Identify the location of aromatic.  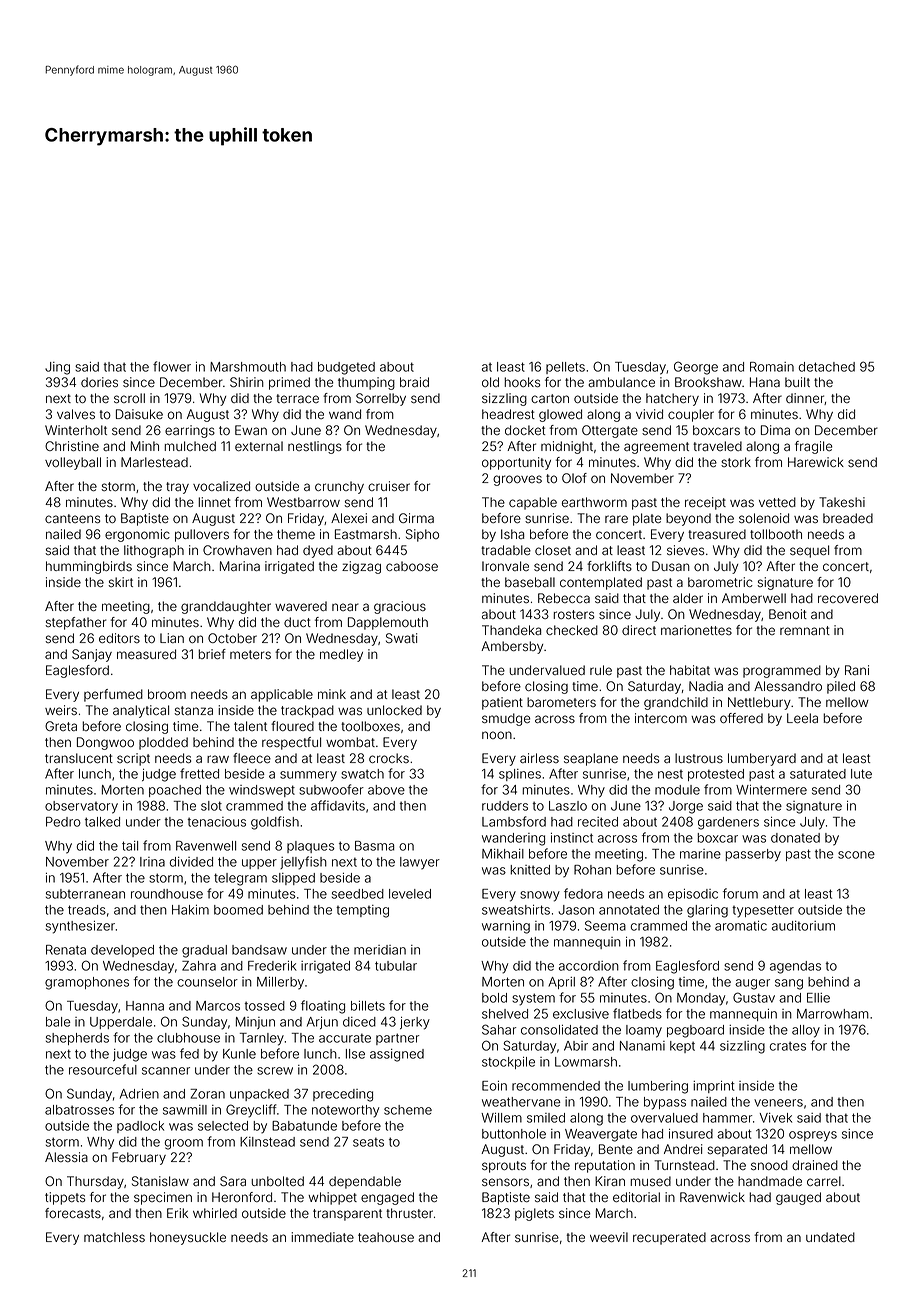
(741, 926).
